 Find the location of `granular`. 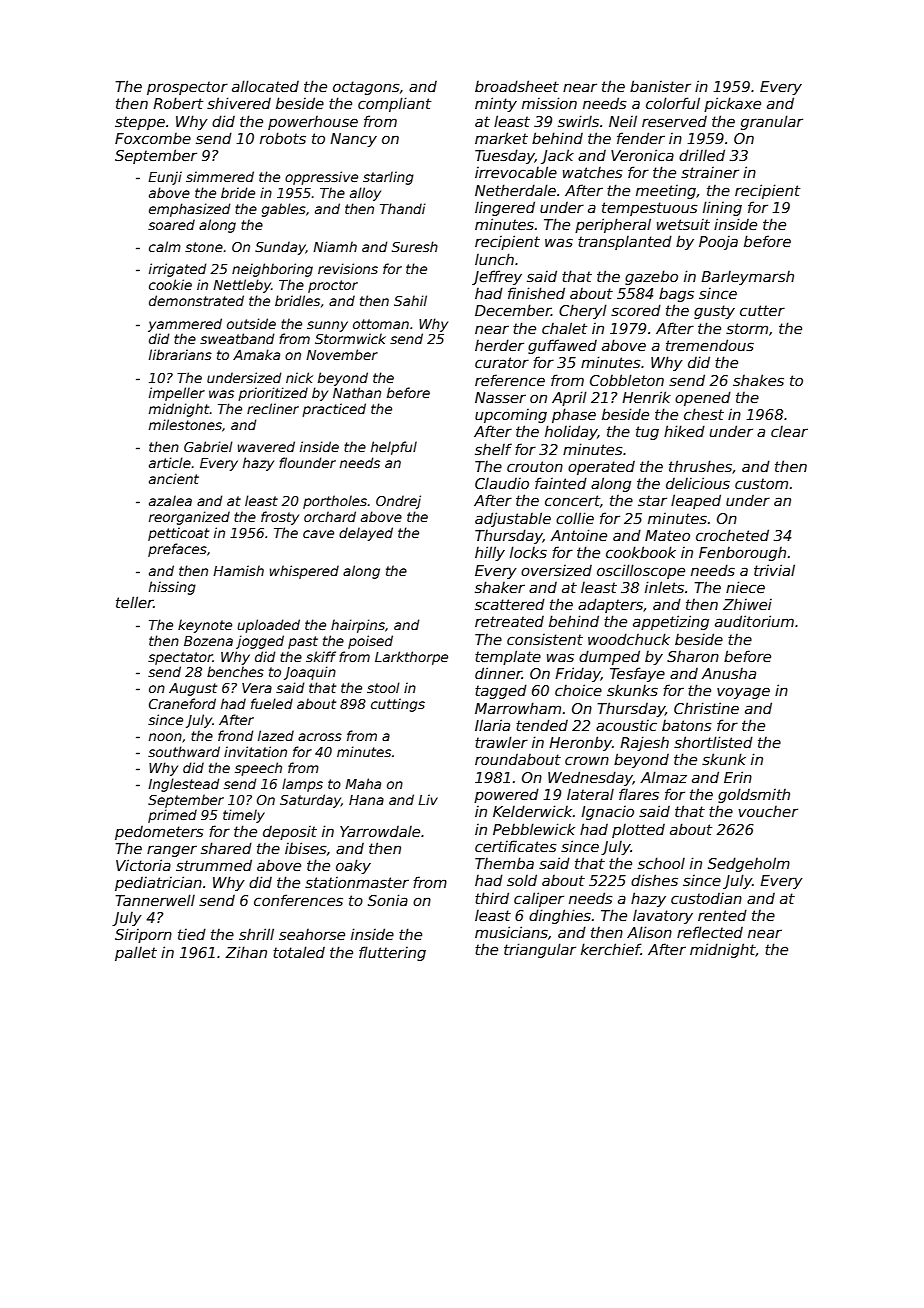

granular is located at coordinates (772, 122).
